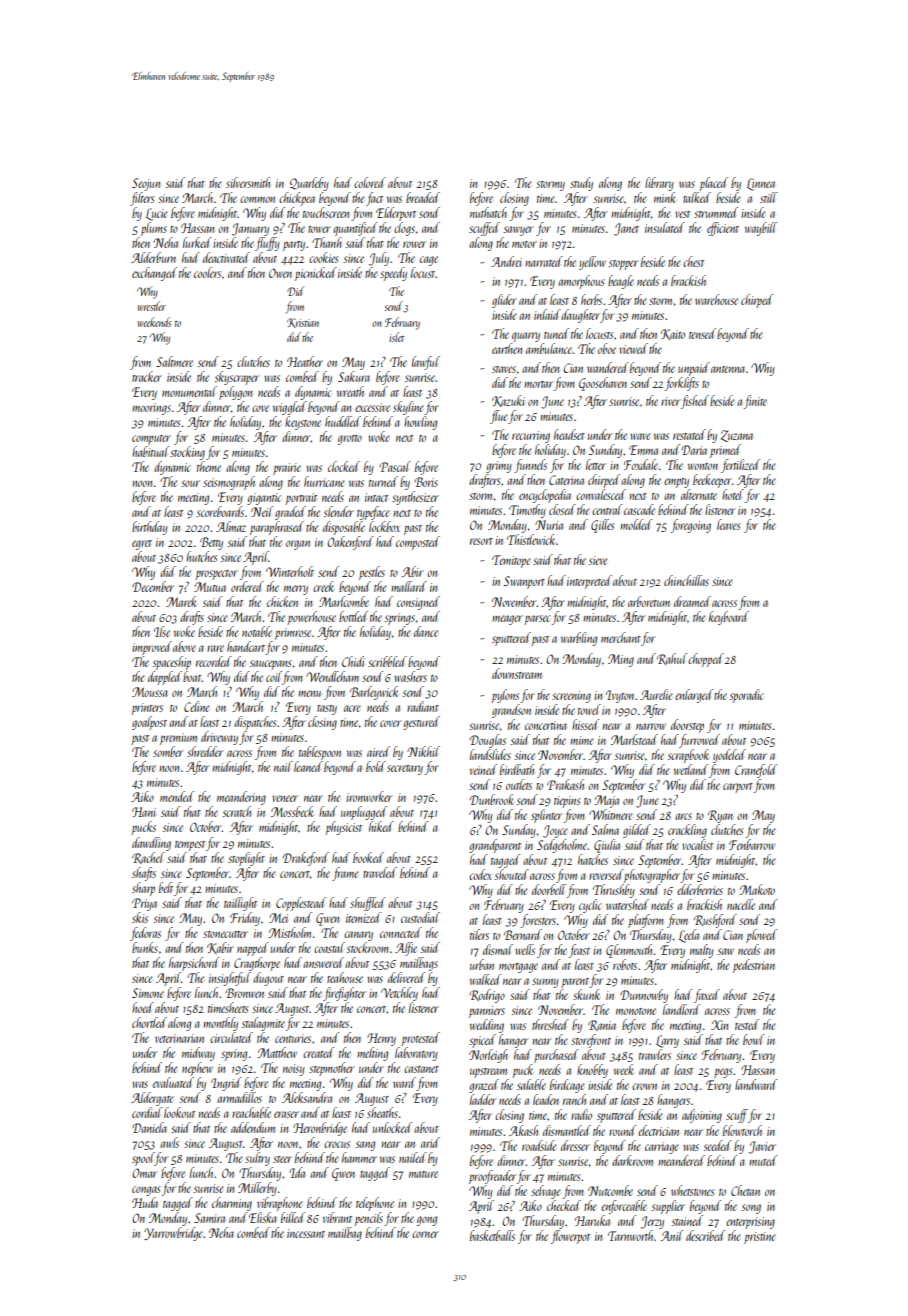  What do you see at coordinates (148, 993) in the page?
I see `Simone` at bounding box center [148, 993].
